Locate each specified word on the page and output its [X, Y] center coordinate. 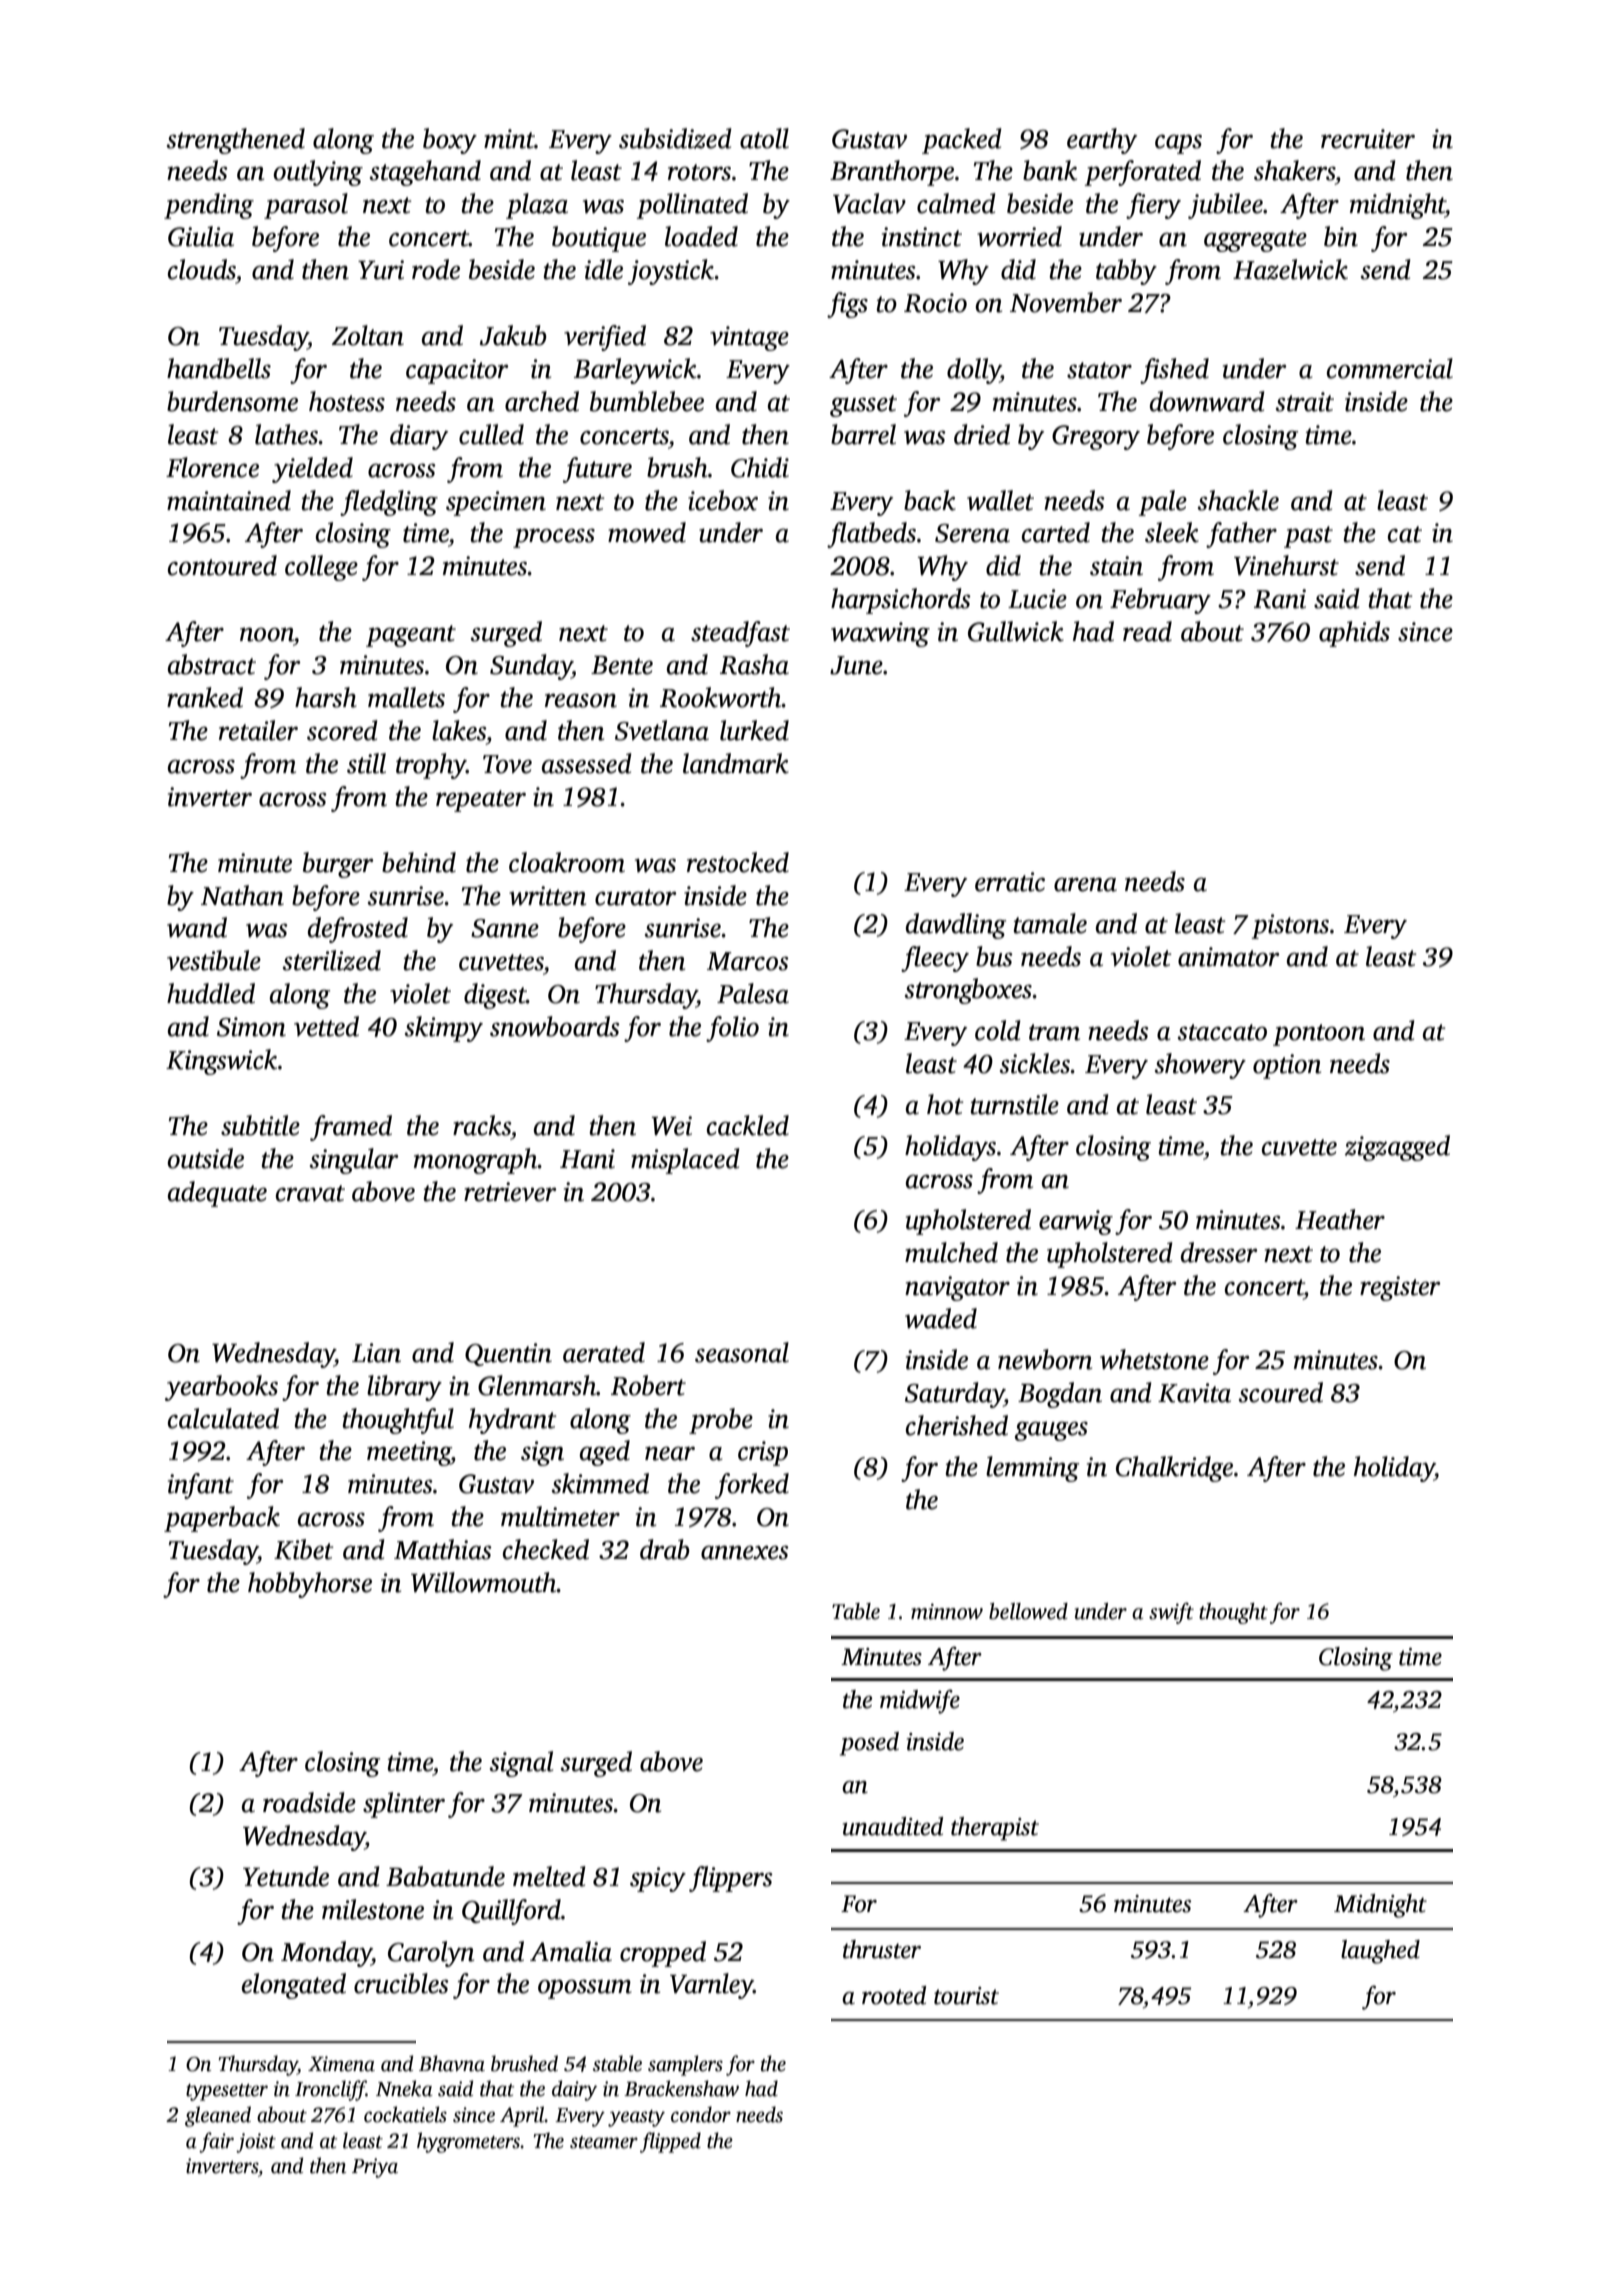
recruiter [1368, 139]
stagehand [425, 173]
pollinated [692, 206]
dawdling [956, 926]
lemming [1032, 1469]
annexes [745, 1552]
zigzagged [1397, 1148]
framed [351, 1128]
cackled [748, 1125]
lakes [459, 730]
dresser [1219, 1252]
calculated [223, 1418]
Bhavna [452, 2063]
